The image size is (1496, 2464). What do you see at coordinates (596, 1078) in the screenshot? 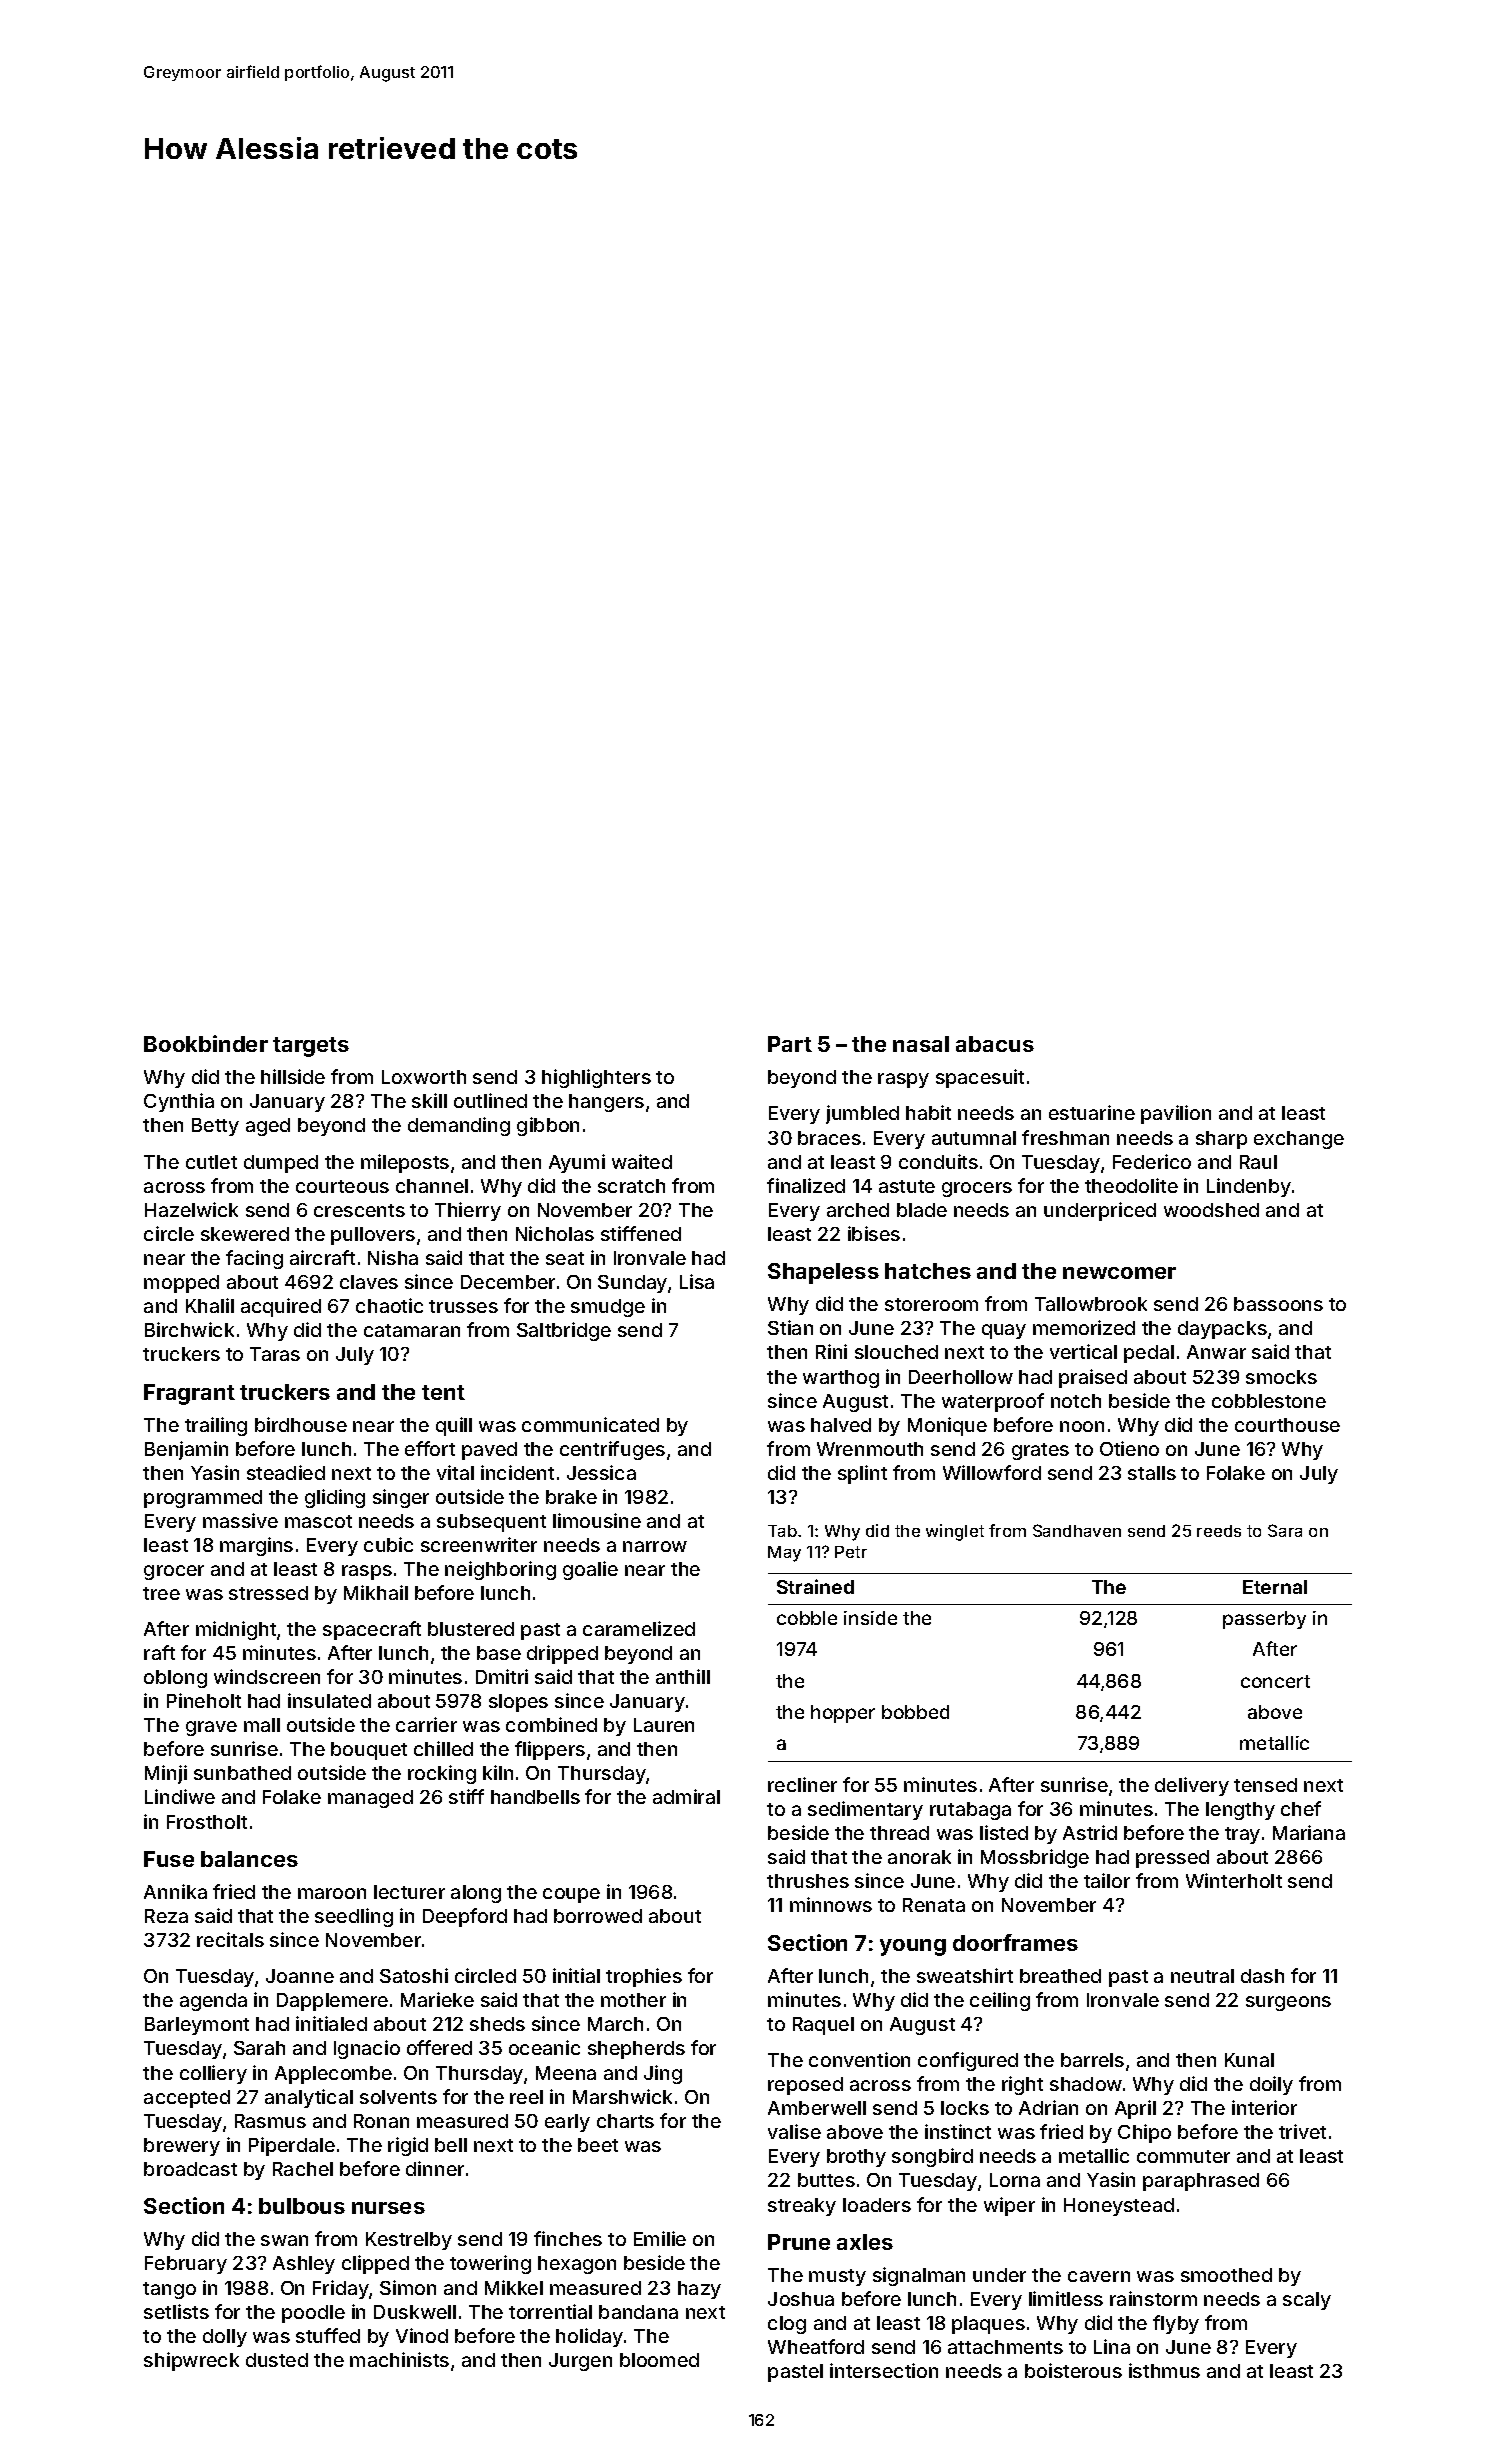
I see `highlighters` at bounding box center [596, 1078].
